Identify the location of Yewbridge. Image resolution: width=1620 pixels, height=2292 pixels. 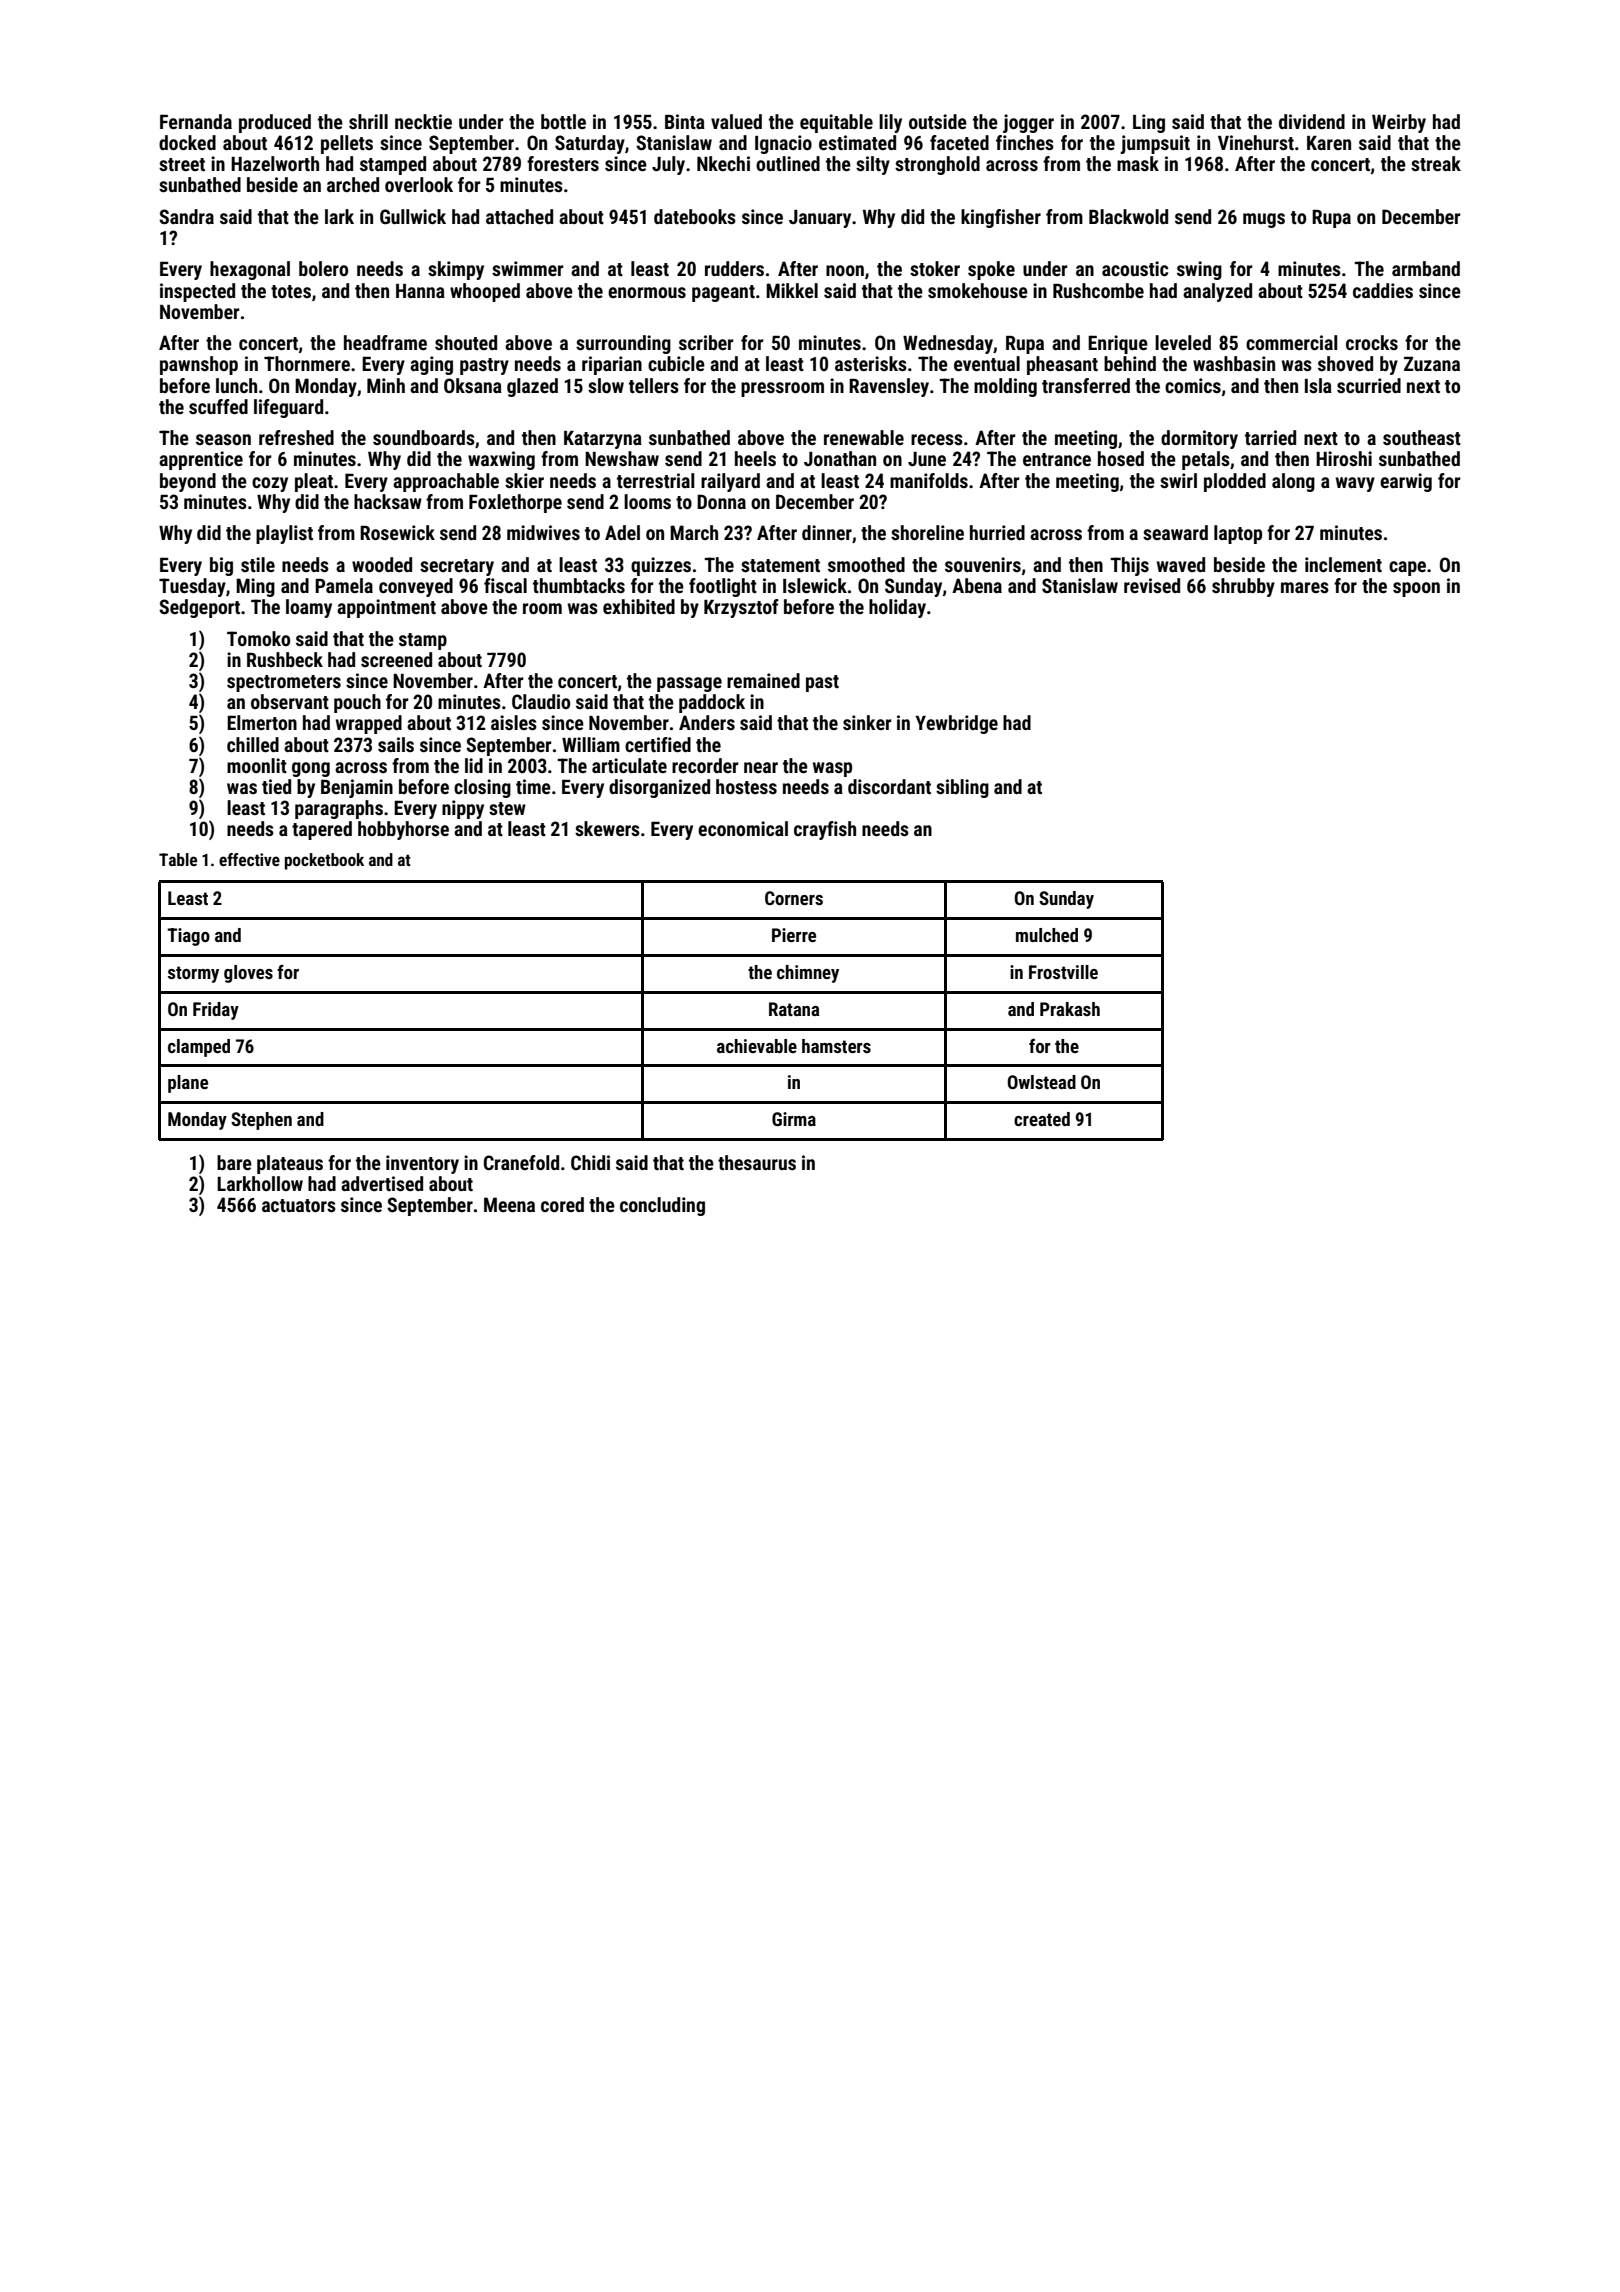
(956, 724).
